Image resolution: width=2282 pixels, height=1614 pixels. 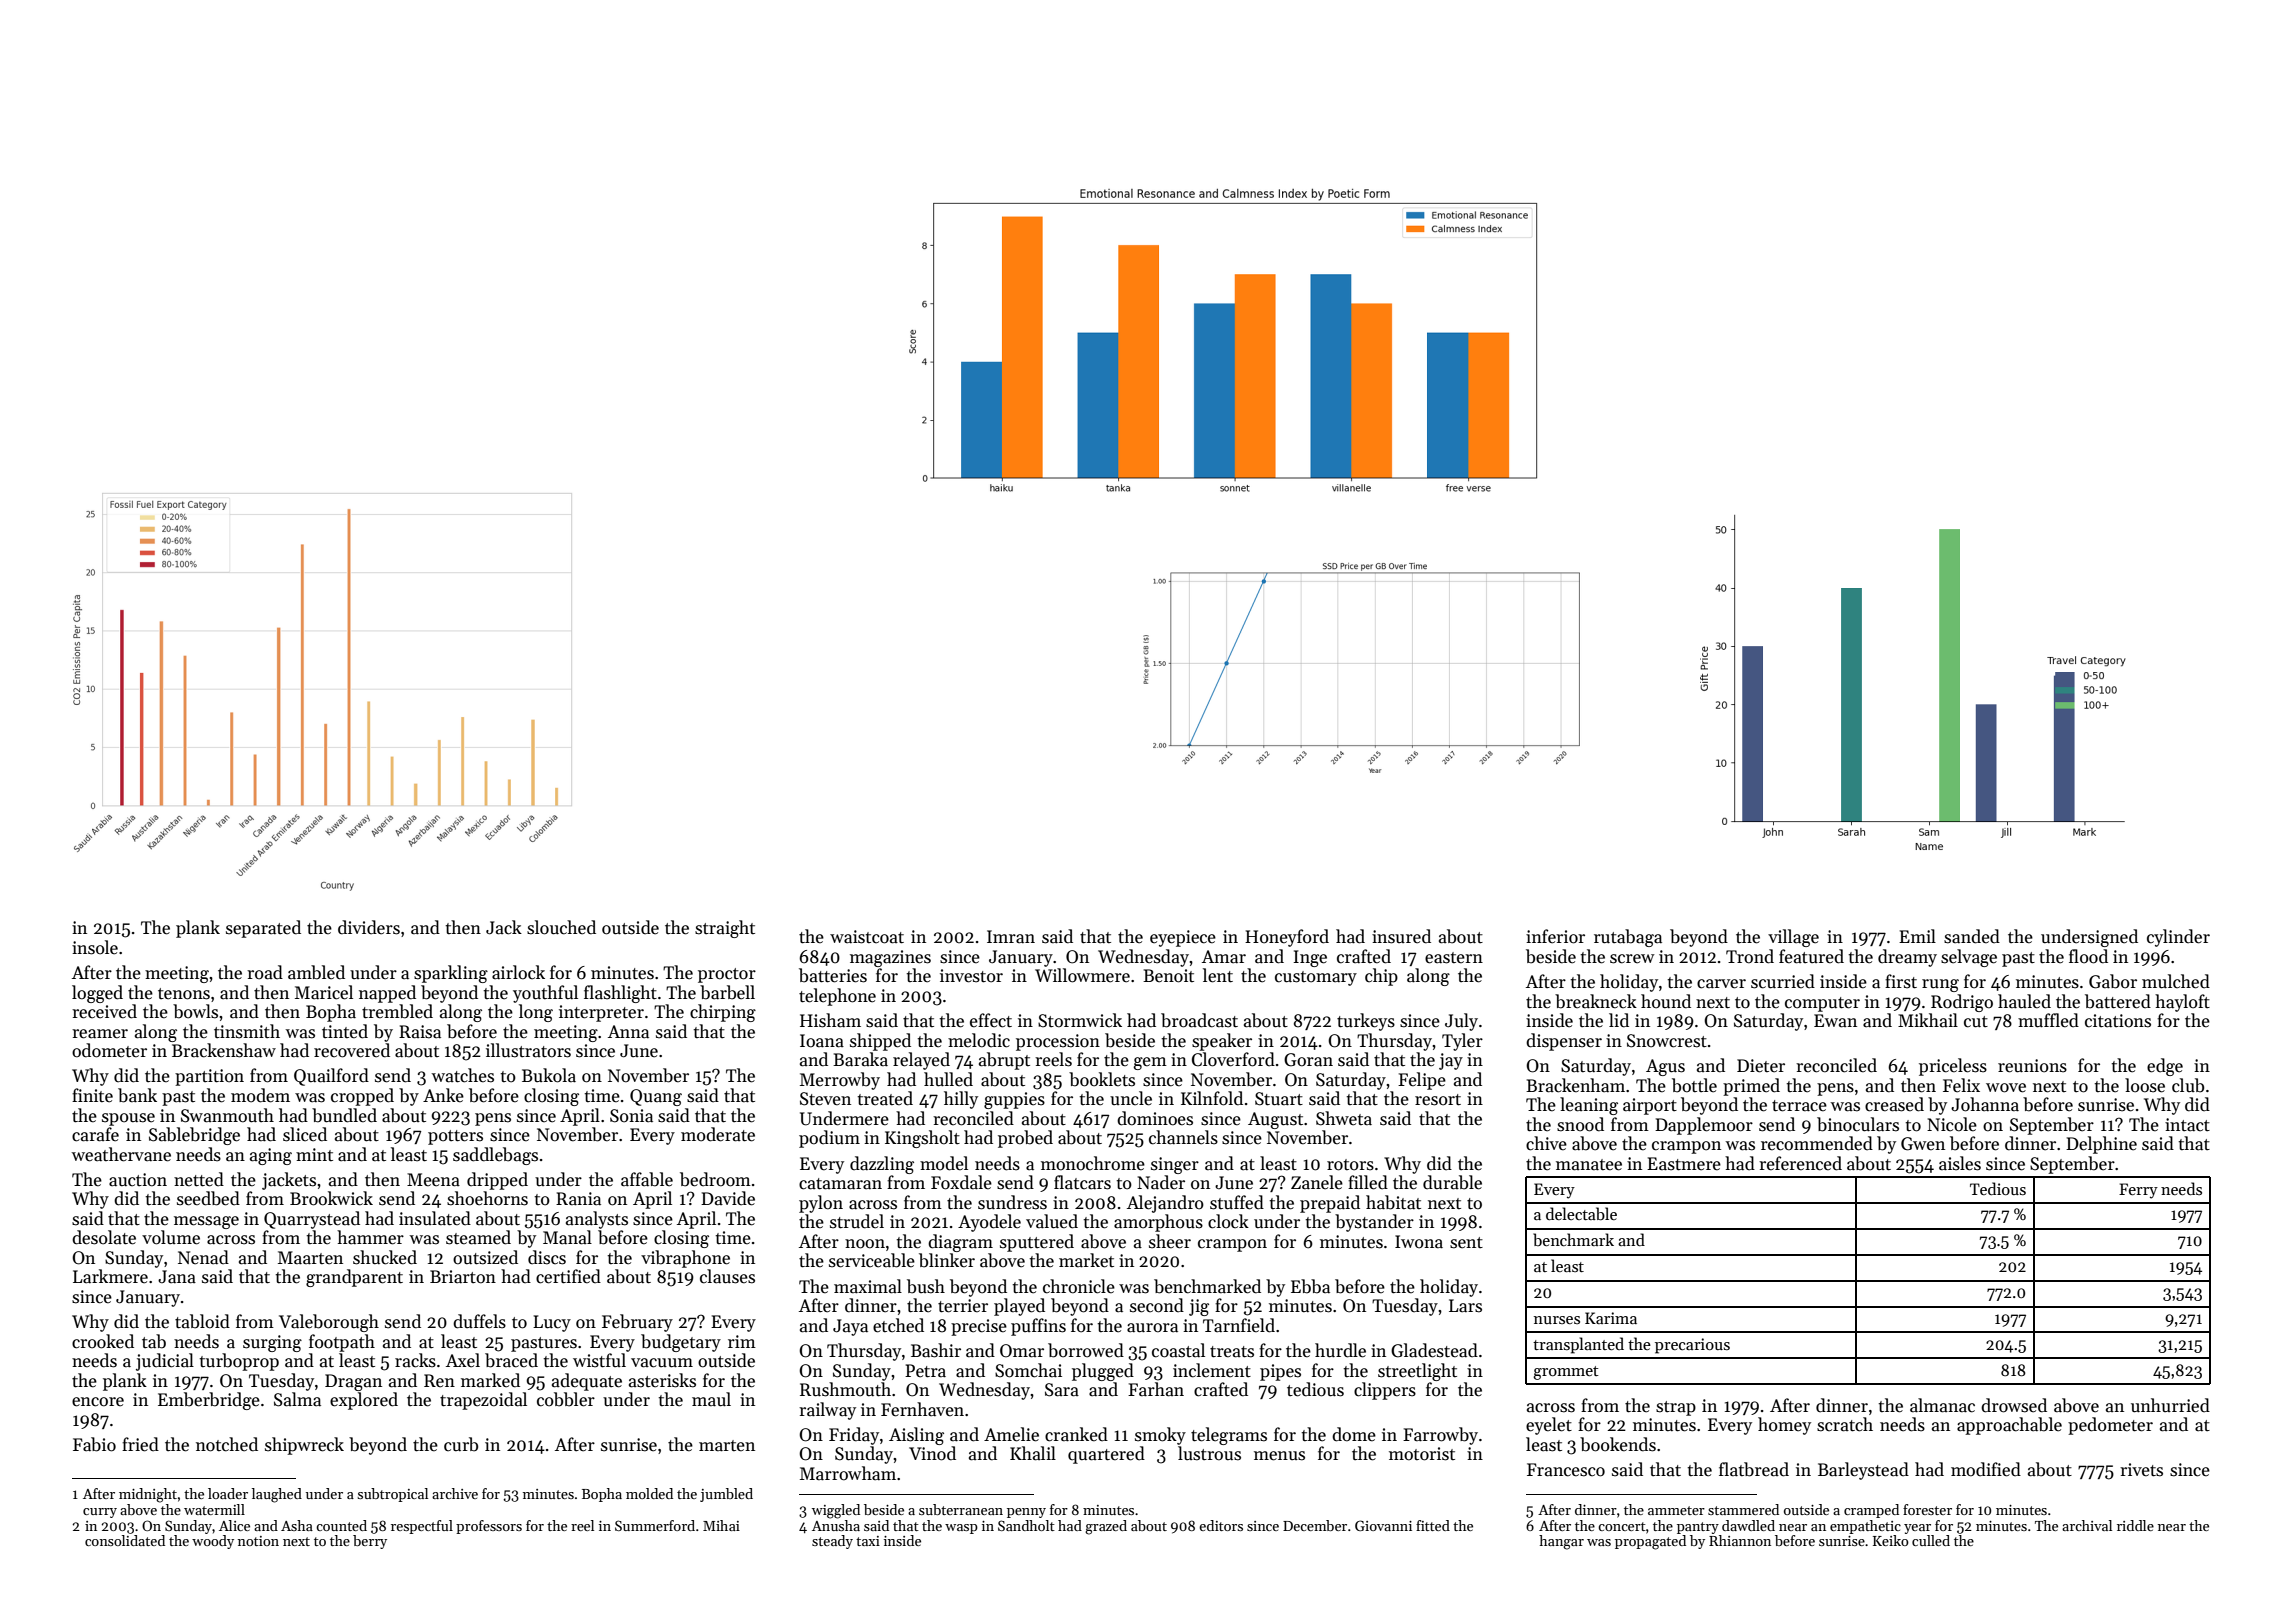 What do you see at coordinates (370, 1542) in the screenshot?
I see `berry` at bounding box center [370, 1542].
